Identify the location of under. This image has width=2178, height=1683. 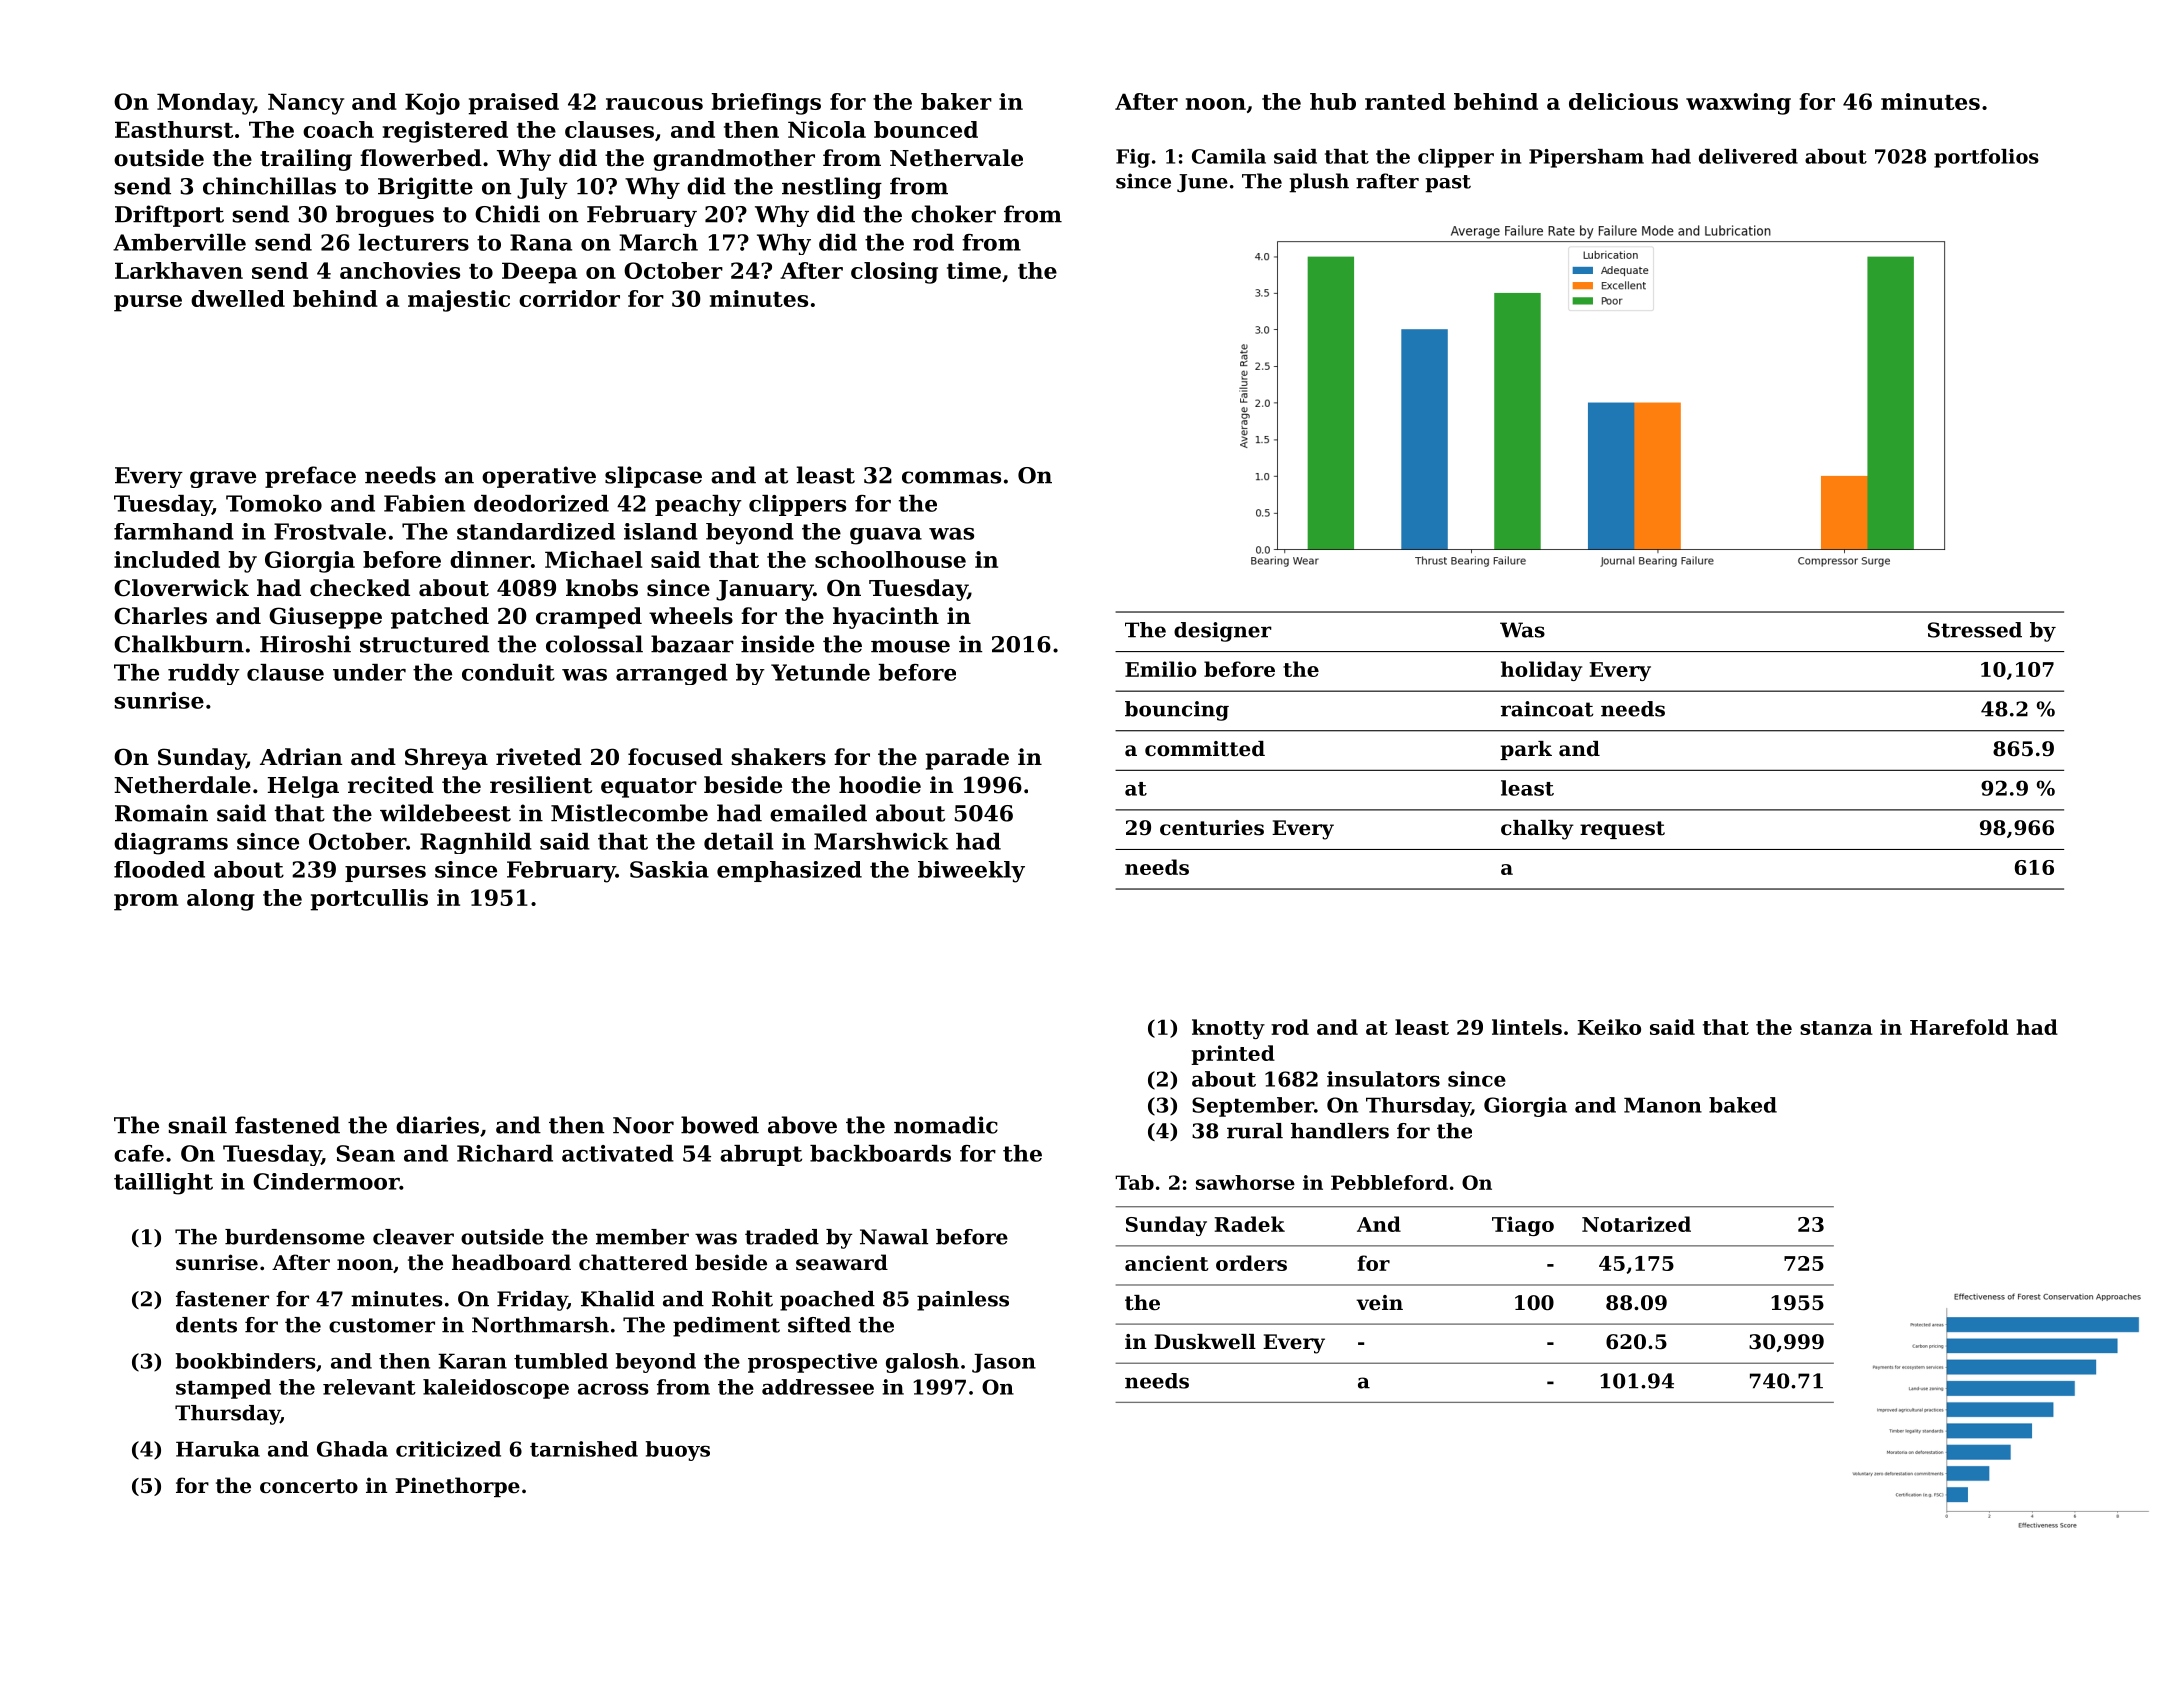
(369, 672).
